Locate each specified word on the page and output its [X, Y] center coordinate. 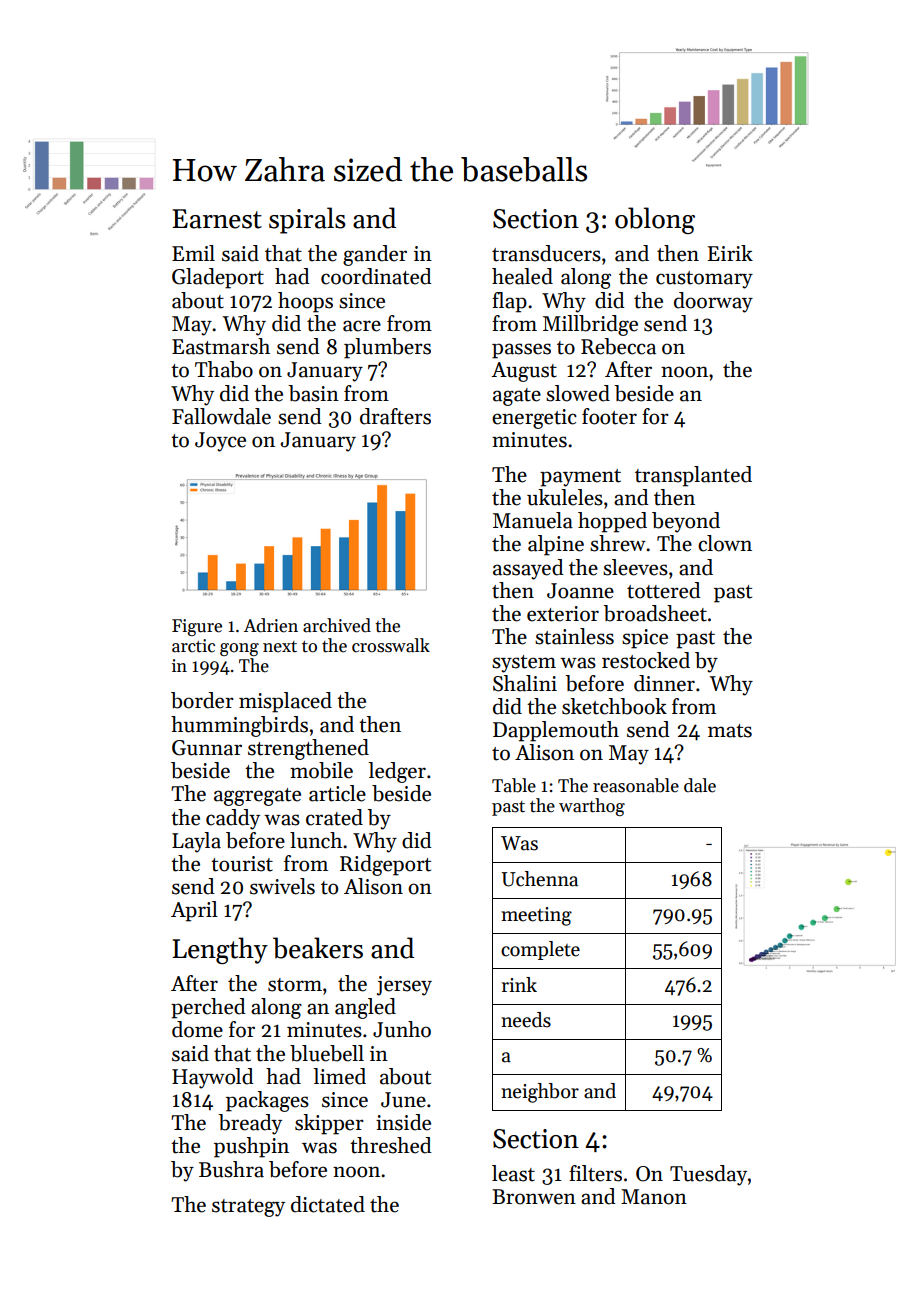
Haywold [213, 1078]
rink [519, 984]
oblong [655, 220]
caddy [233, 819]
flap [509, 302]
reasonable [636, 785]
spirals [307, 220]
